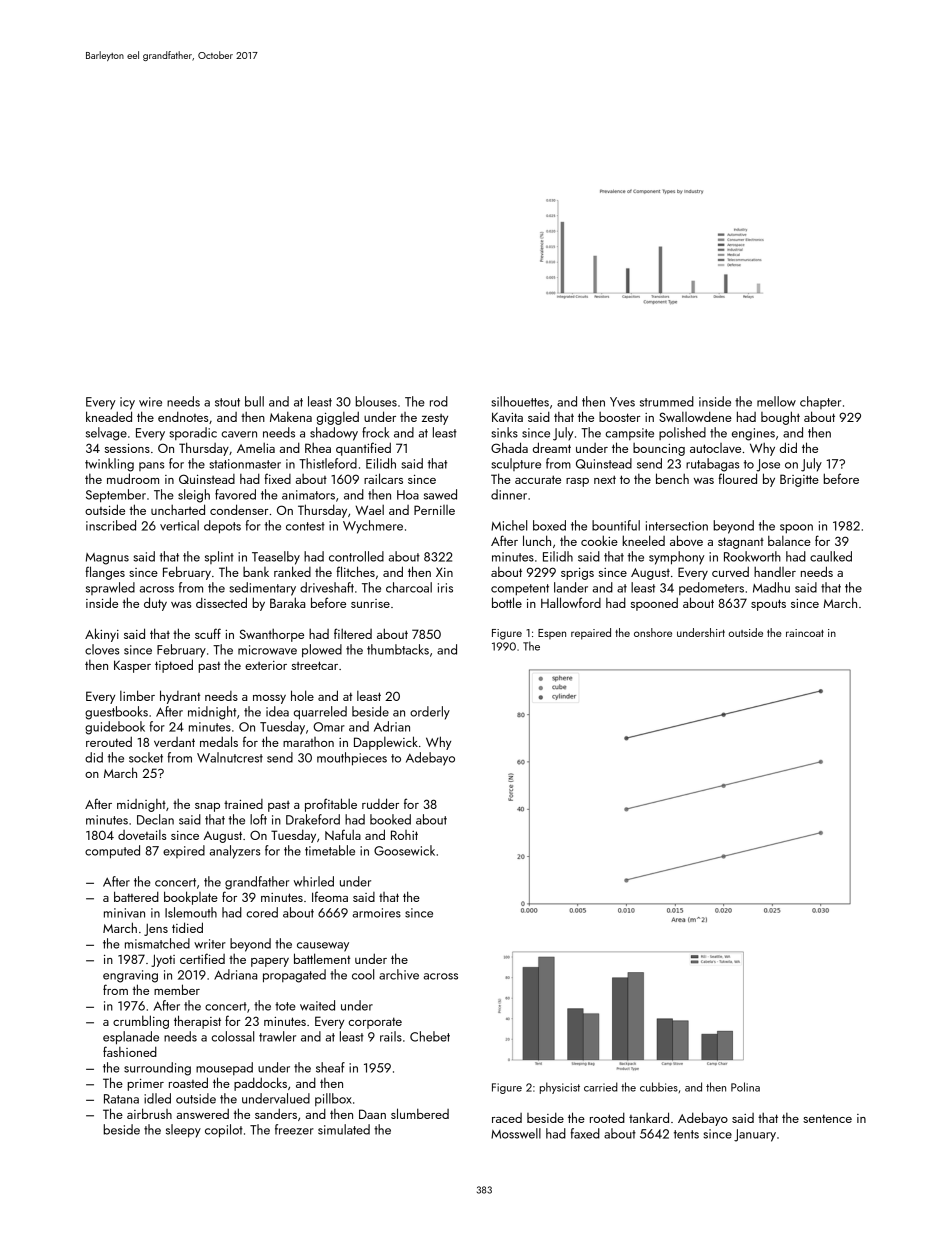 This image has height=1233, width=952. Describe the element at coordinates (294, 1129) in the image. I see `freezer` at that location.
